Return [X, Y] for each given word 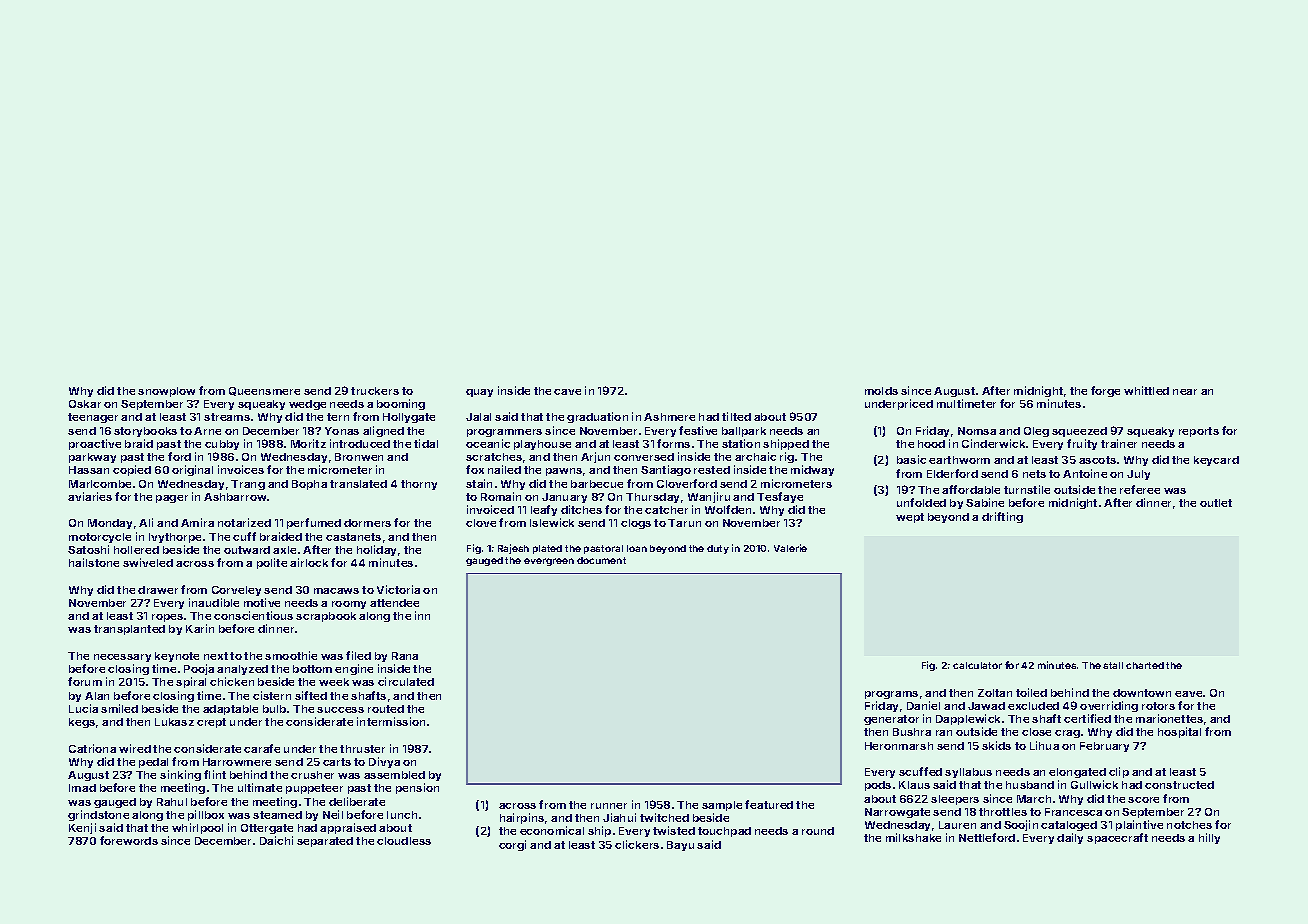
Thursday [652, 498]
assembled [394, 775]
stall [1113, 665]
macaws [336, 591]
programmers [504, 433]
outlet [1216, 503]
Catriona [92, 748]
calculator [977, 665]
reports [1199, 432]
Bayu [680, 846]
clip [1119, 772]
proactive [95, 444]
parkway [92, 458]
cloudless [404, 841]
